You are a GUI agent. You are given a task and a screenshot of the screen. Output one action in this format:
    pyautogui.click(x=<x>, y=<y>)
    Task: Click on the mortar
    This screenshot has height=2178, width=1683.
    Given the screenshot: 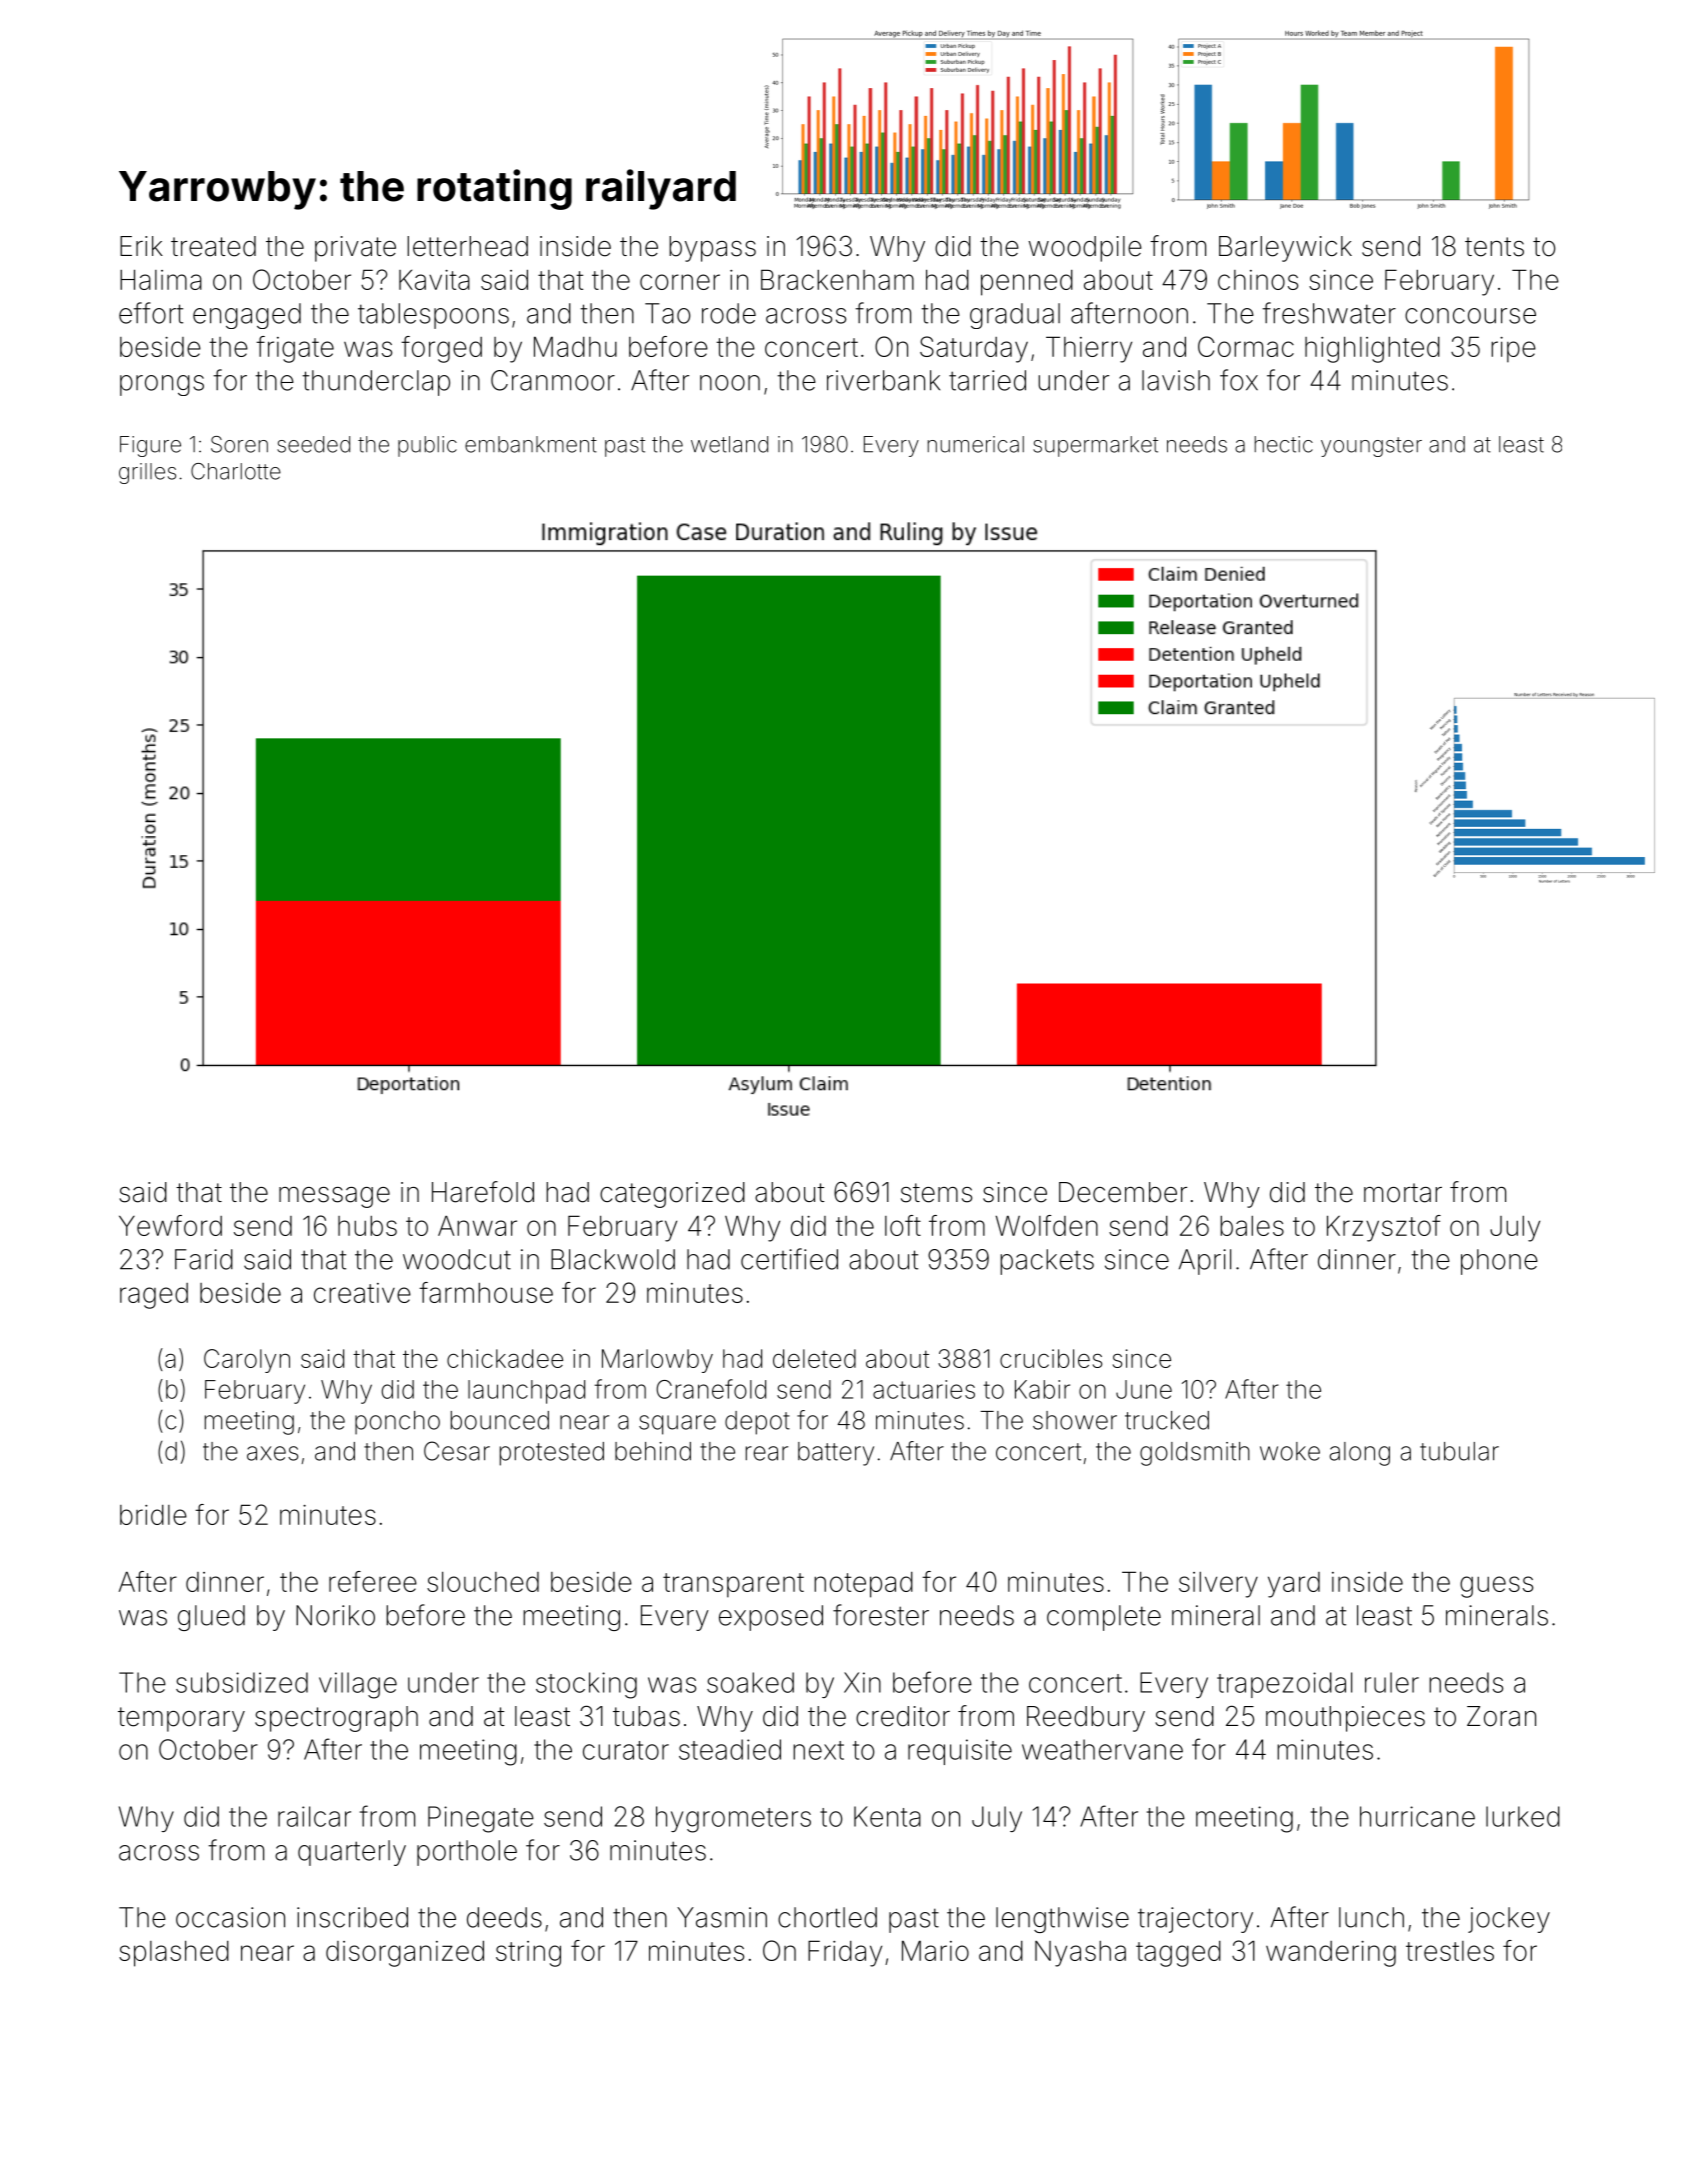 What is the action you would take?
    pyautogui.click(x=1403, y=1193)
